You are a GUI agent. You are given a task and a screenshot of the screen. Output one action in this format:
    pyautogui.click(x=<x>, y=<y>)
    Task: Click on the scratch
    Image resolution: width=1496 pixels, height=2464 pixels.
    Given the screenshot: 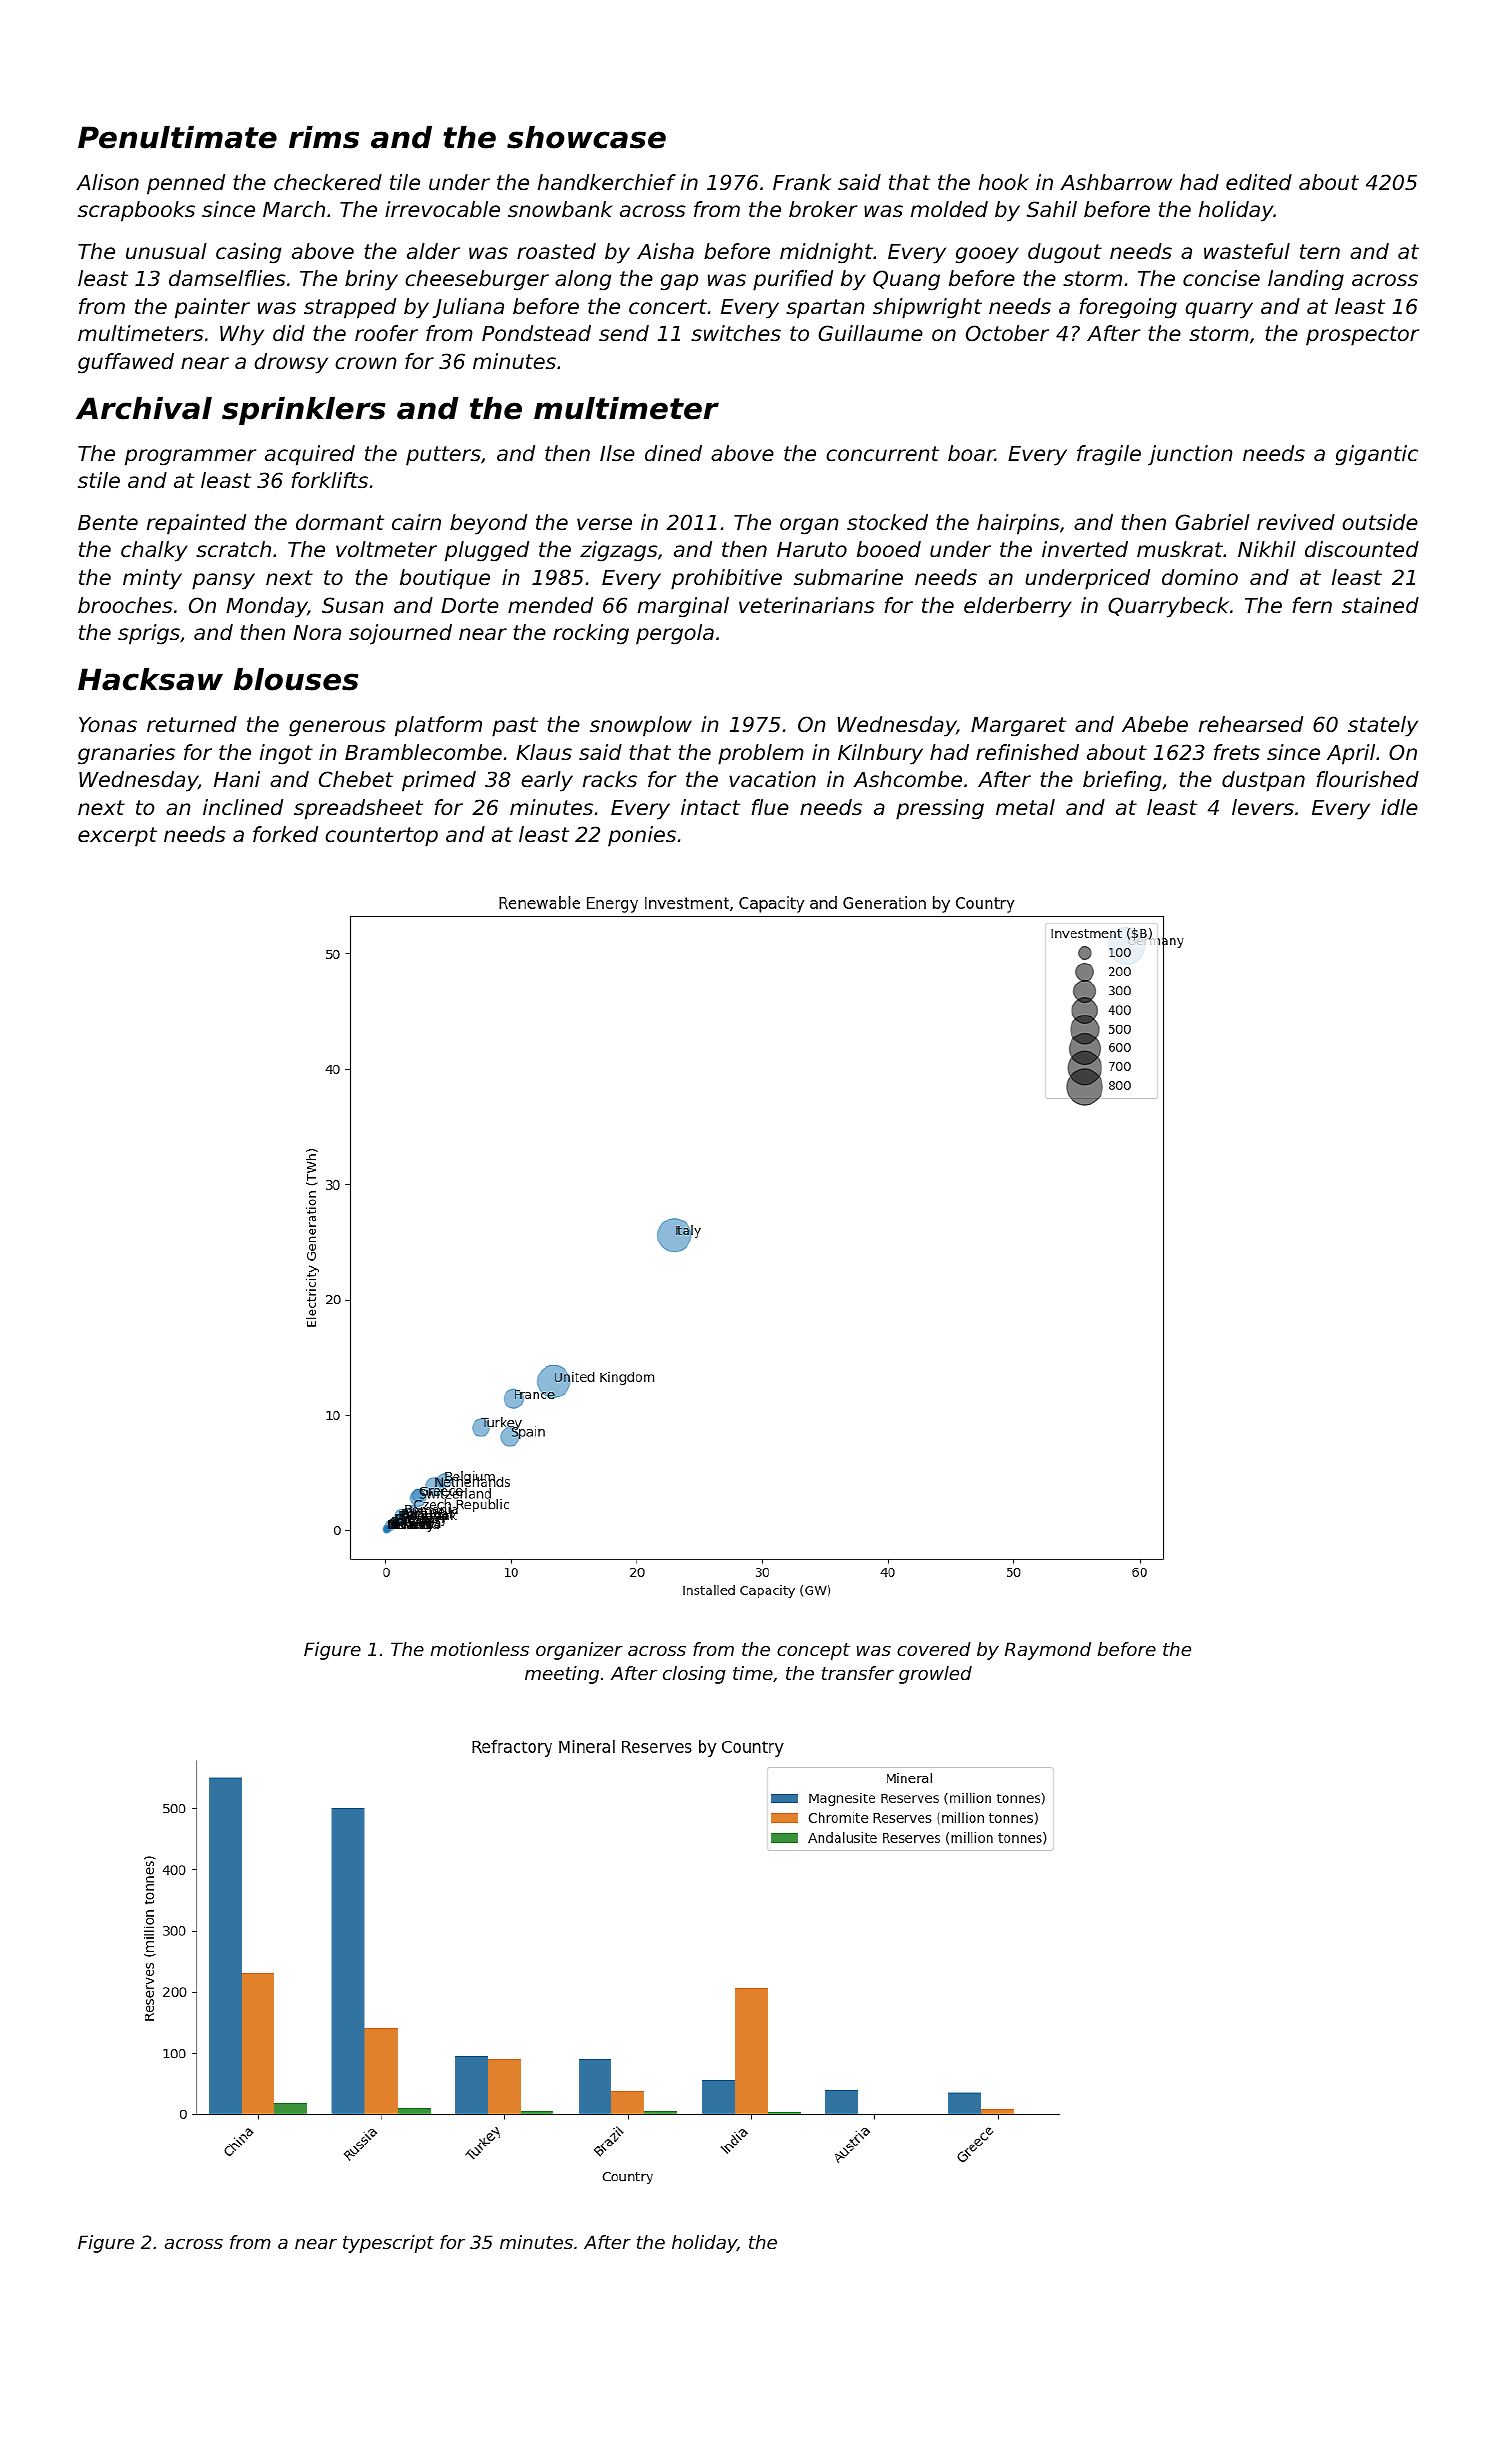 What is the action you would take?
    pyautogui.click(x=233, y=549)
